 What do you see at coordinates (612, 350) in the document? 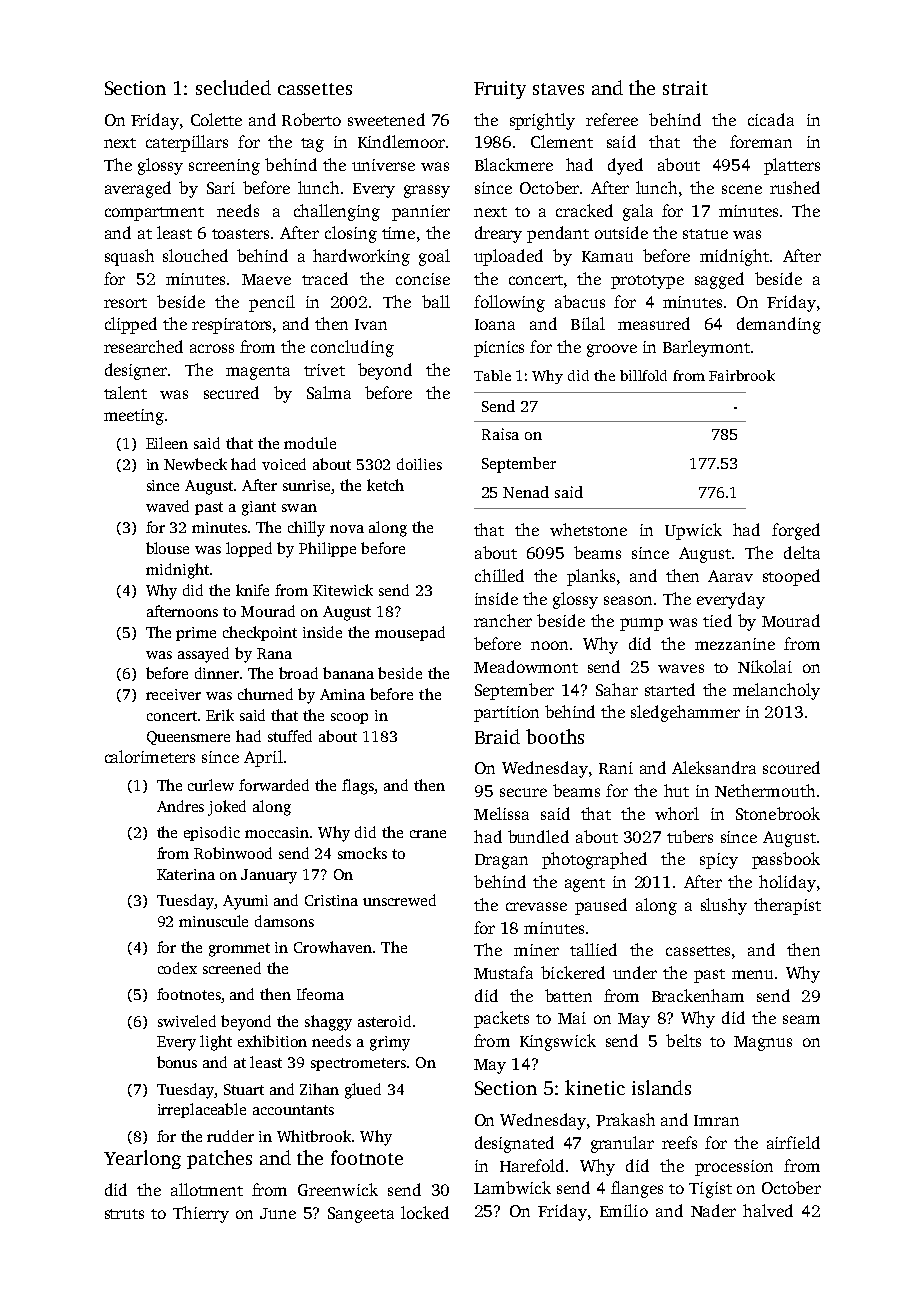
I see `groove` at bounding box center [612, 350].
